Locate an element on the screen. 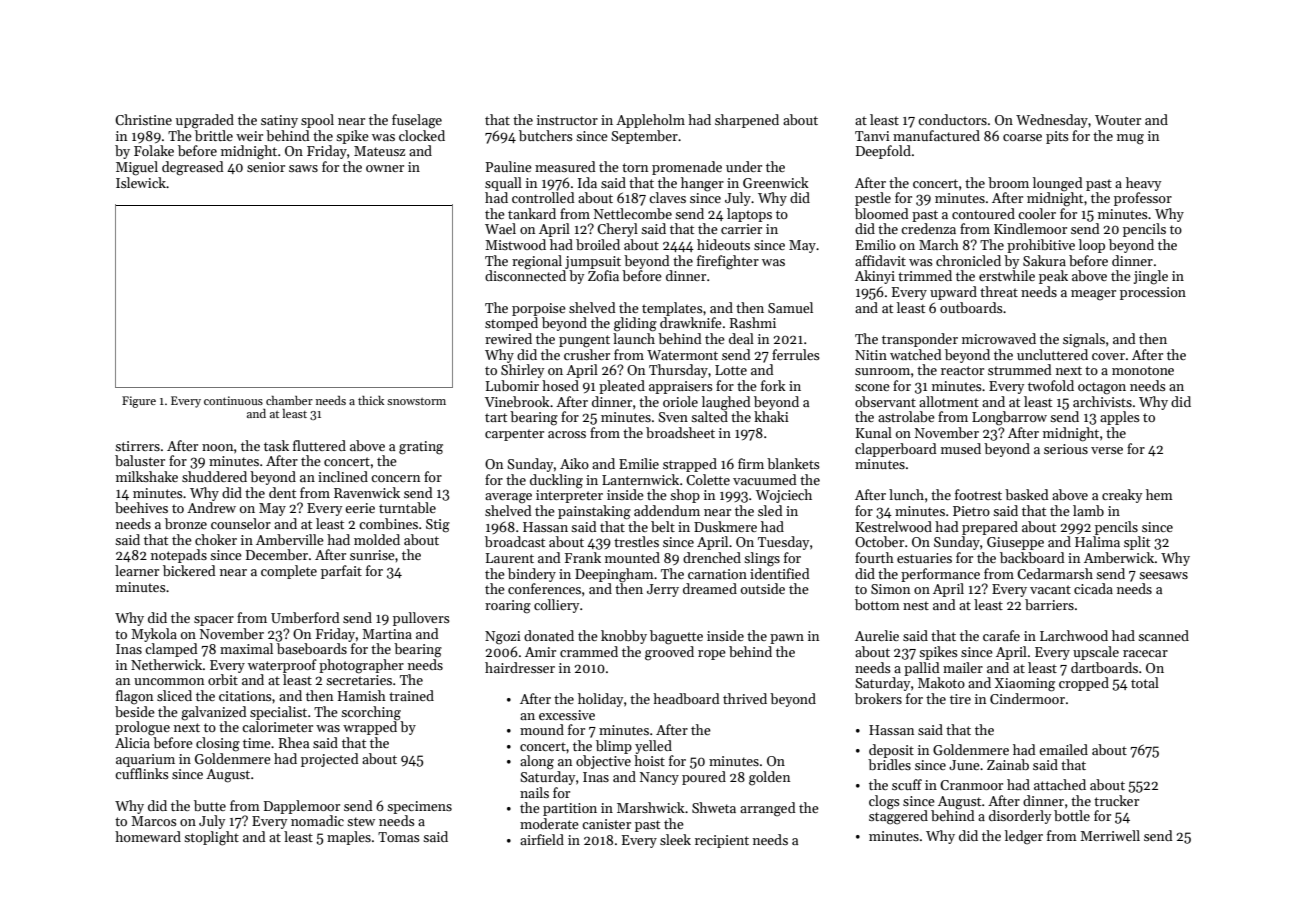 Image resolution: width=1308 pixels, height=924 pixels. Wouter is located at coordinates (1118, 120).
